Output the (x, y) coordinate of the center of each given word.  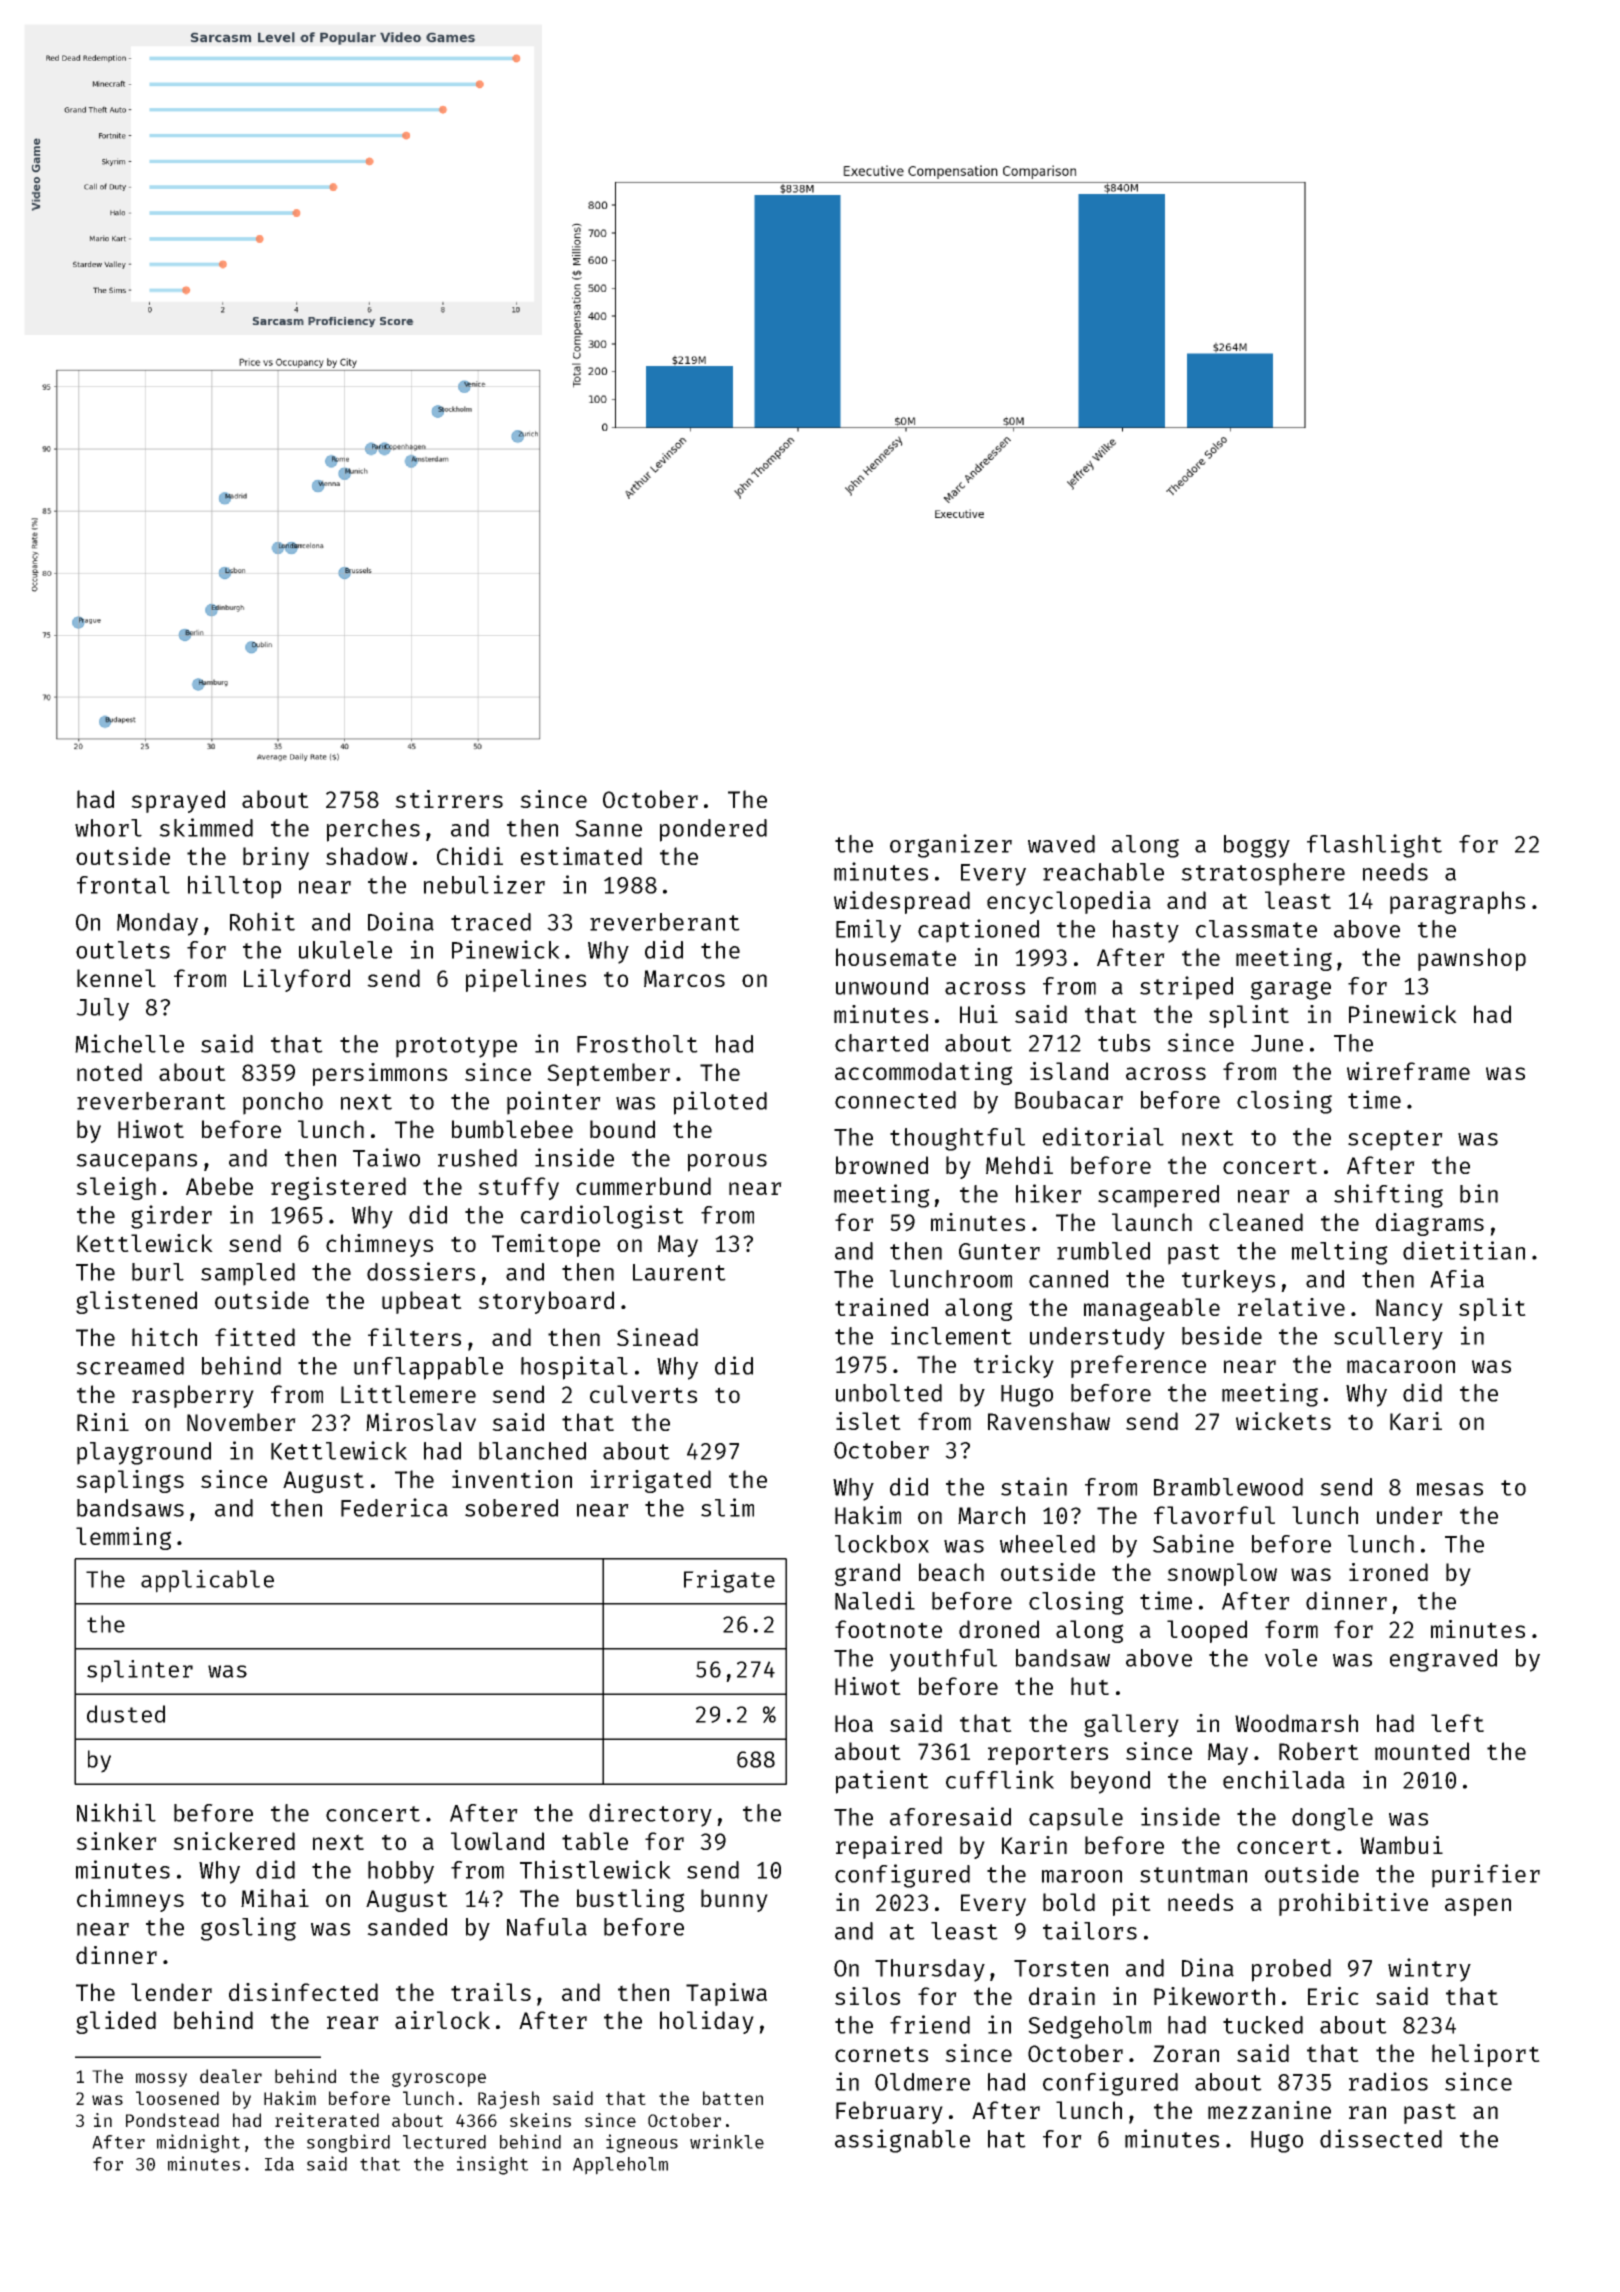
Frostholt (637, 1044)
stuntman (1193, 1875)
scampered (1158, 1196)
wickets (1283, 1421)
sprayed (178, 801)
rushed (477, 1158)
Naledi (875, 1600)
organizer (951, 846)
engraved (1443, 1660)
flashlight (1374, 846)
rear (353, 2022)
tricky (1014, 1366)
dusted (126, 1714)
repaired (889, 1847)
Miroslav (421, 1422)
